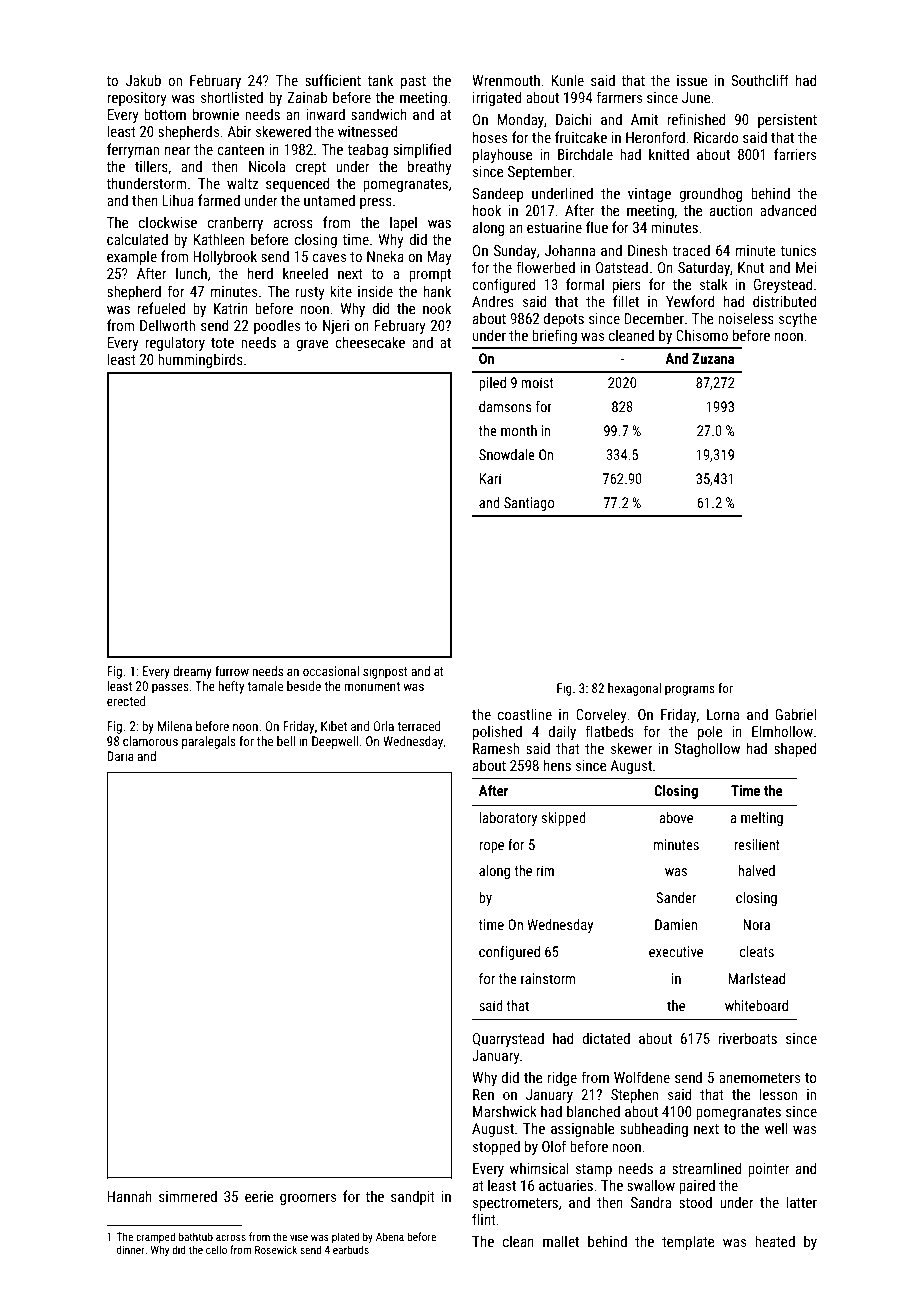 This screenshot has height=1308, width=924. What do you see at coordinates (137, 239) in the screenshot?
I see `calculated` at bounding box center [137, 239].
